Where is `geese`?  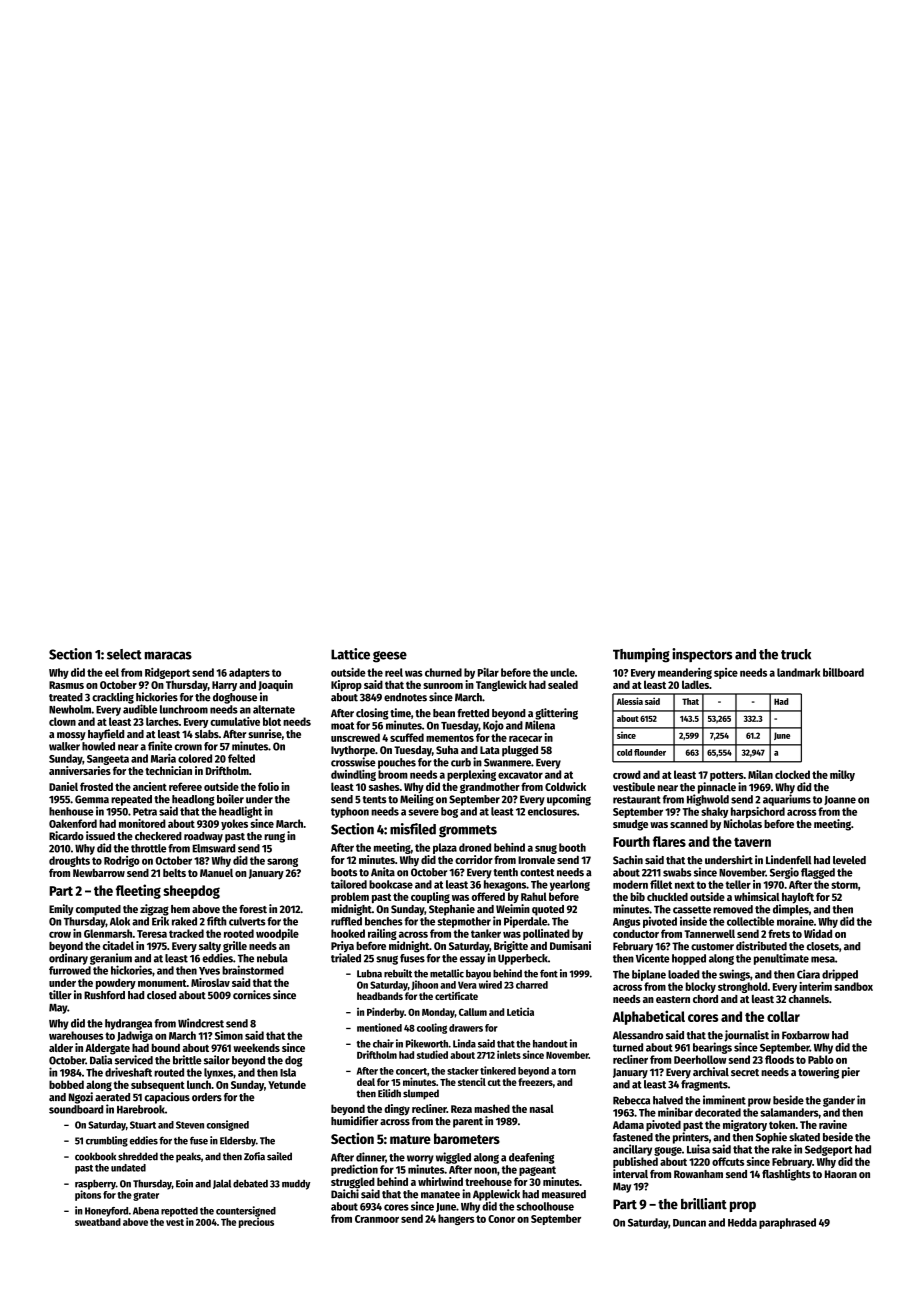 geese is located at coordinates (390, 657).
